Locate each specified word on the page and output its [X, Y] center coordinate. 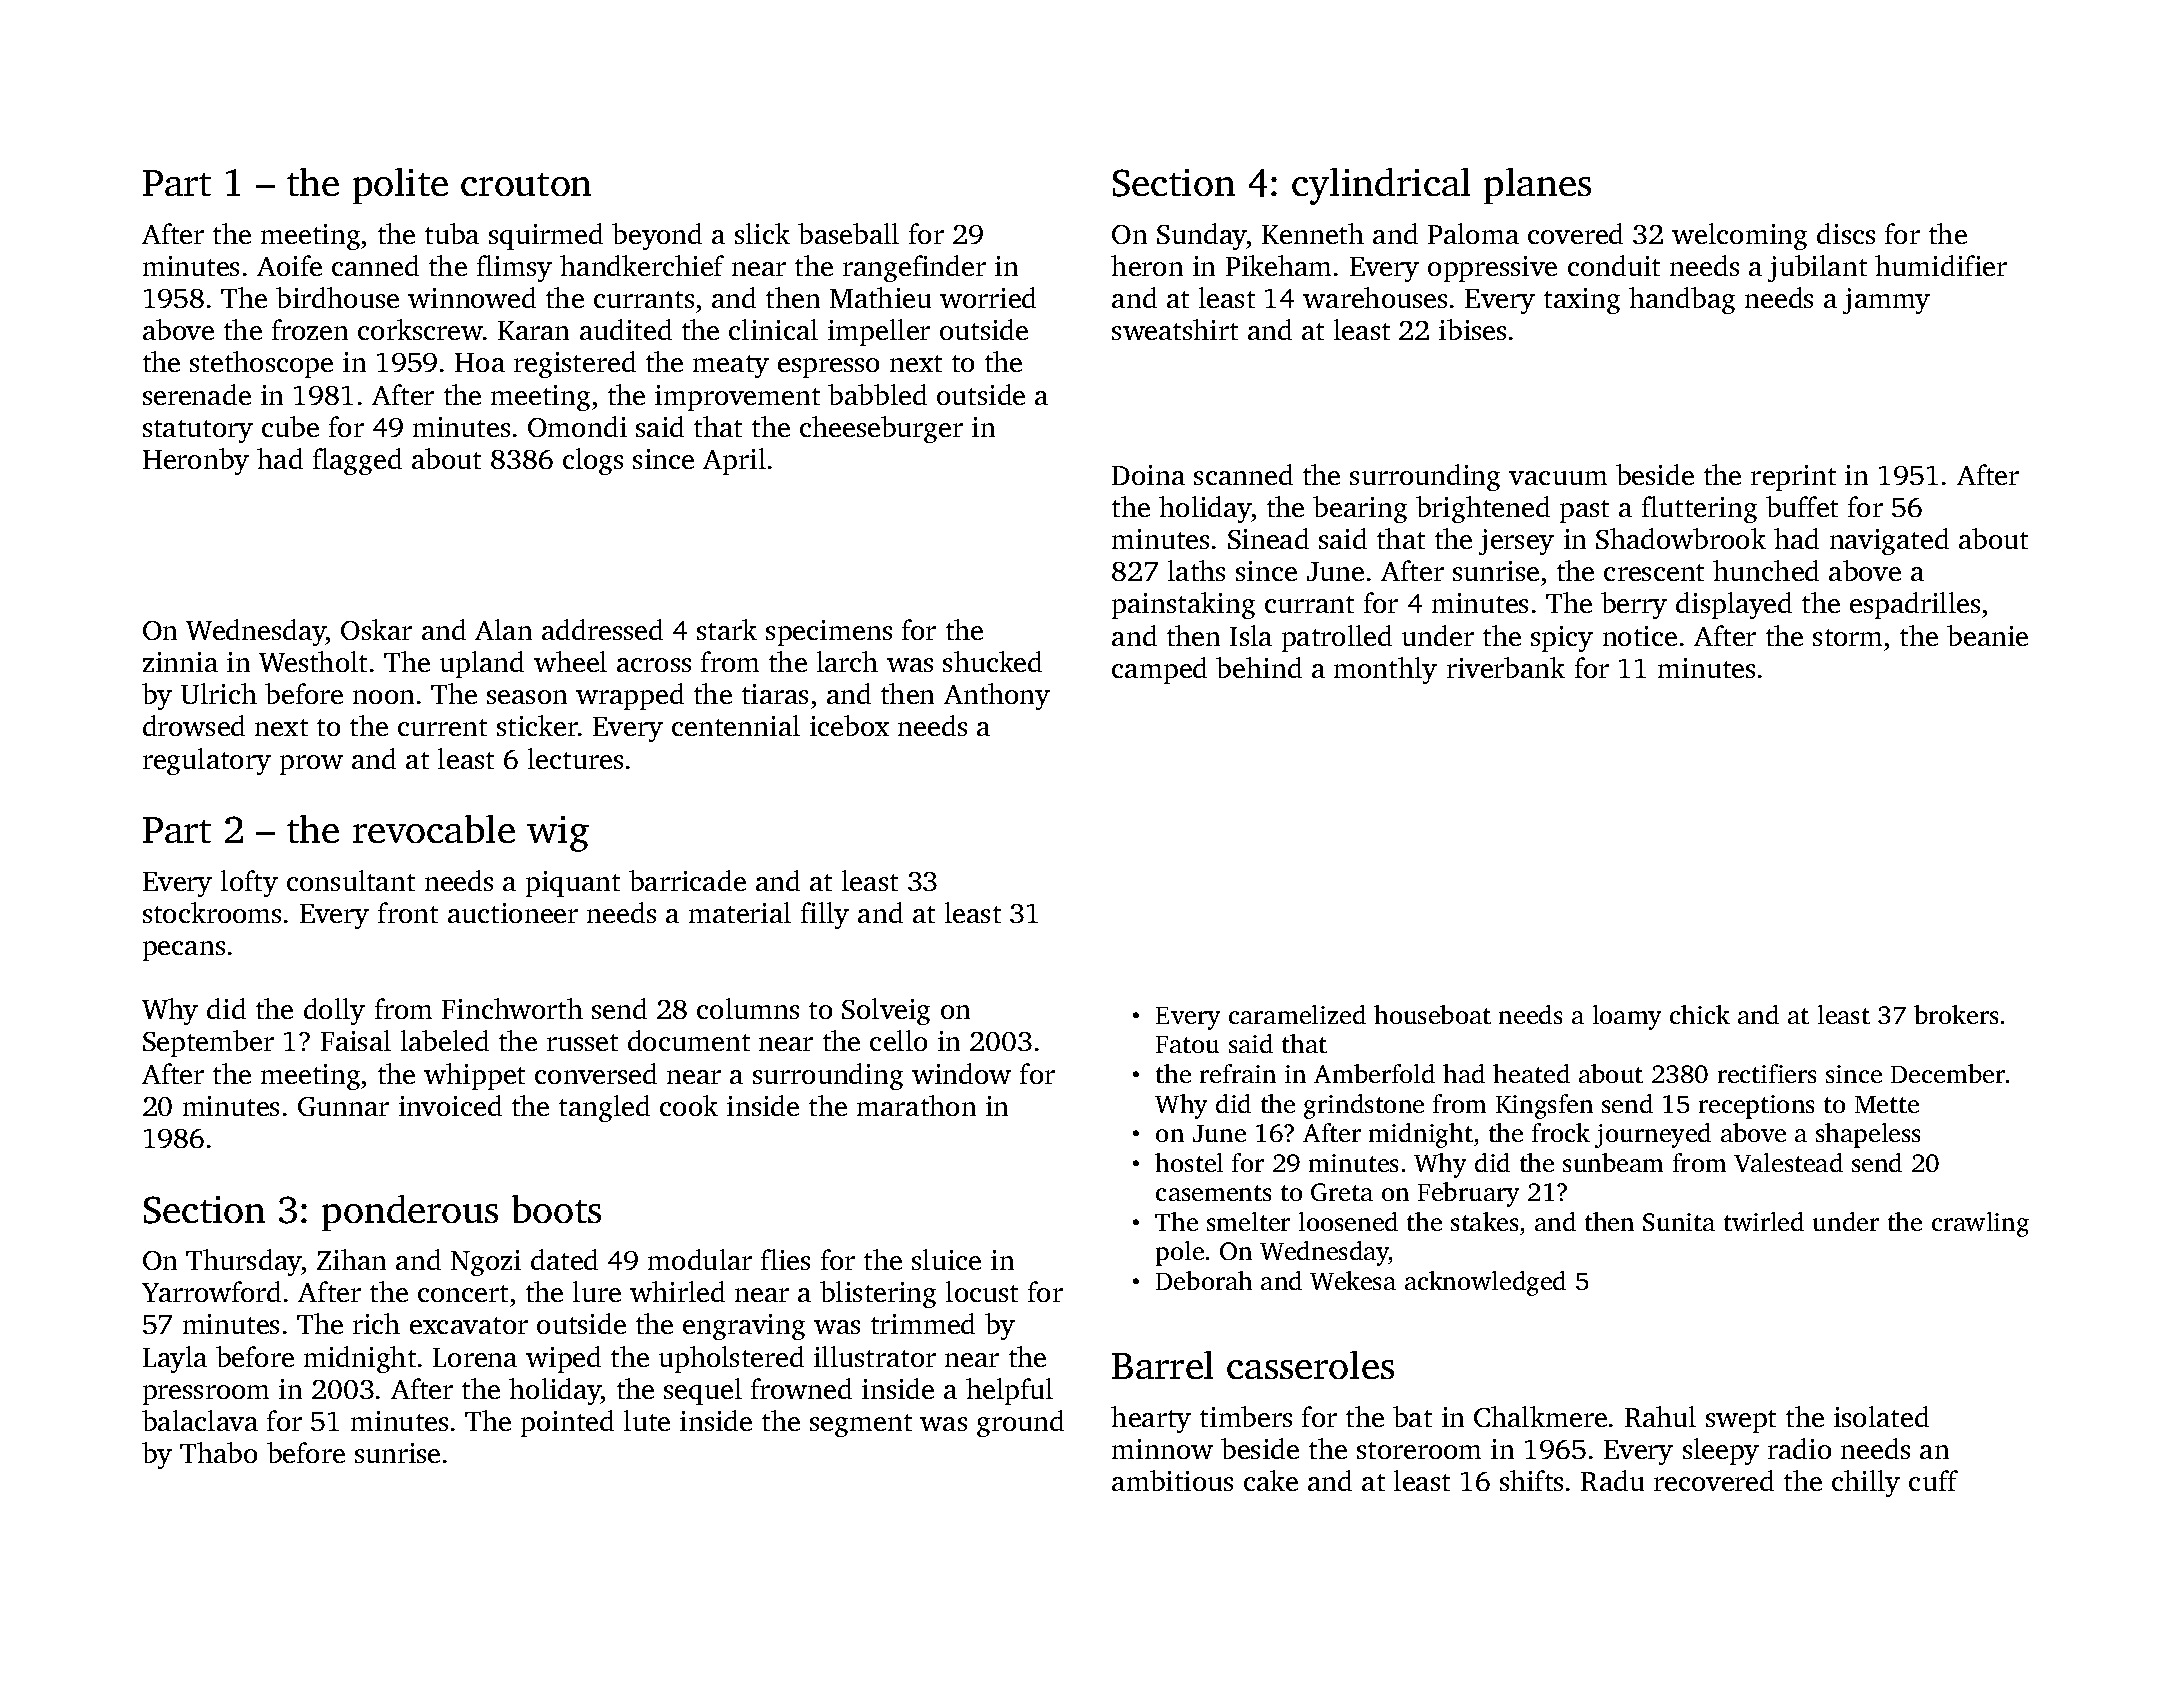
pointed [567, 1423]
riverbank [1506, 667]
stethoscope [261, 364]
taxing [1582, 301]
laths [1196, 570]
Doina [1148, 475]
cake [1271, 1480]
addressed [602, 629]
